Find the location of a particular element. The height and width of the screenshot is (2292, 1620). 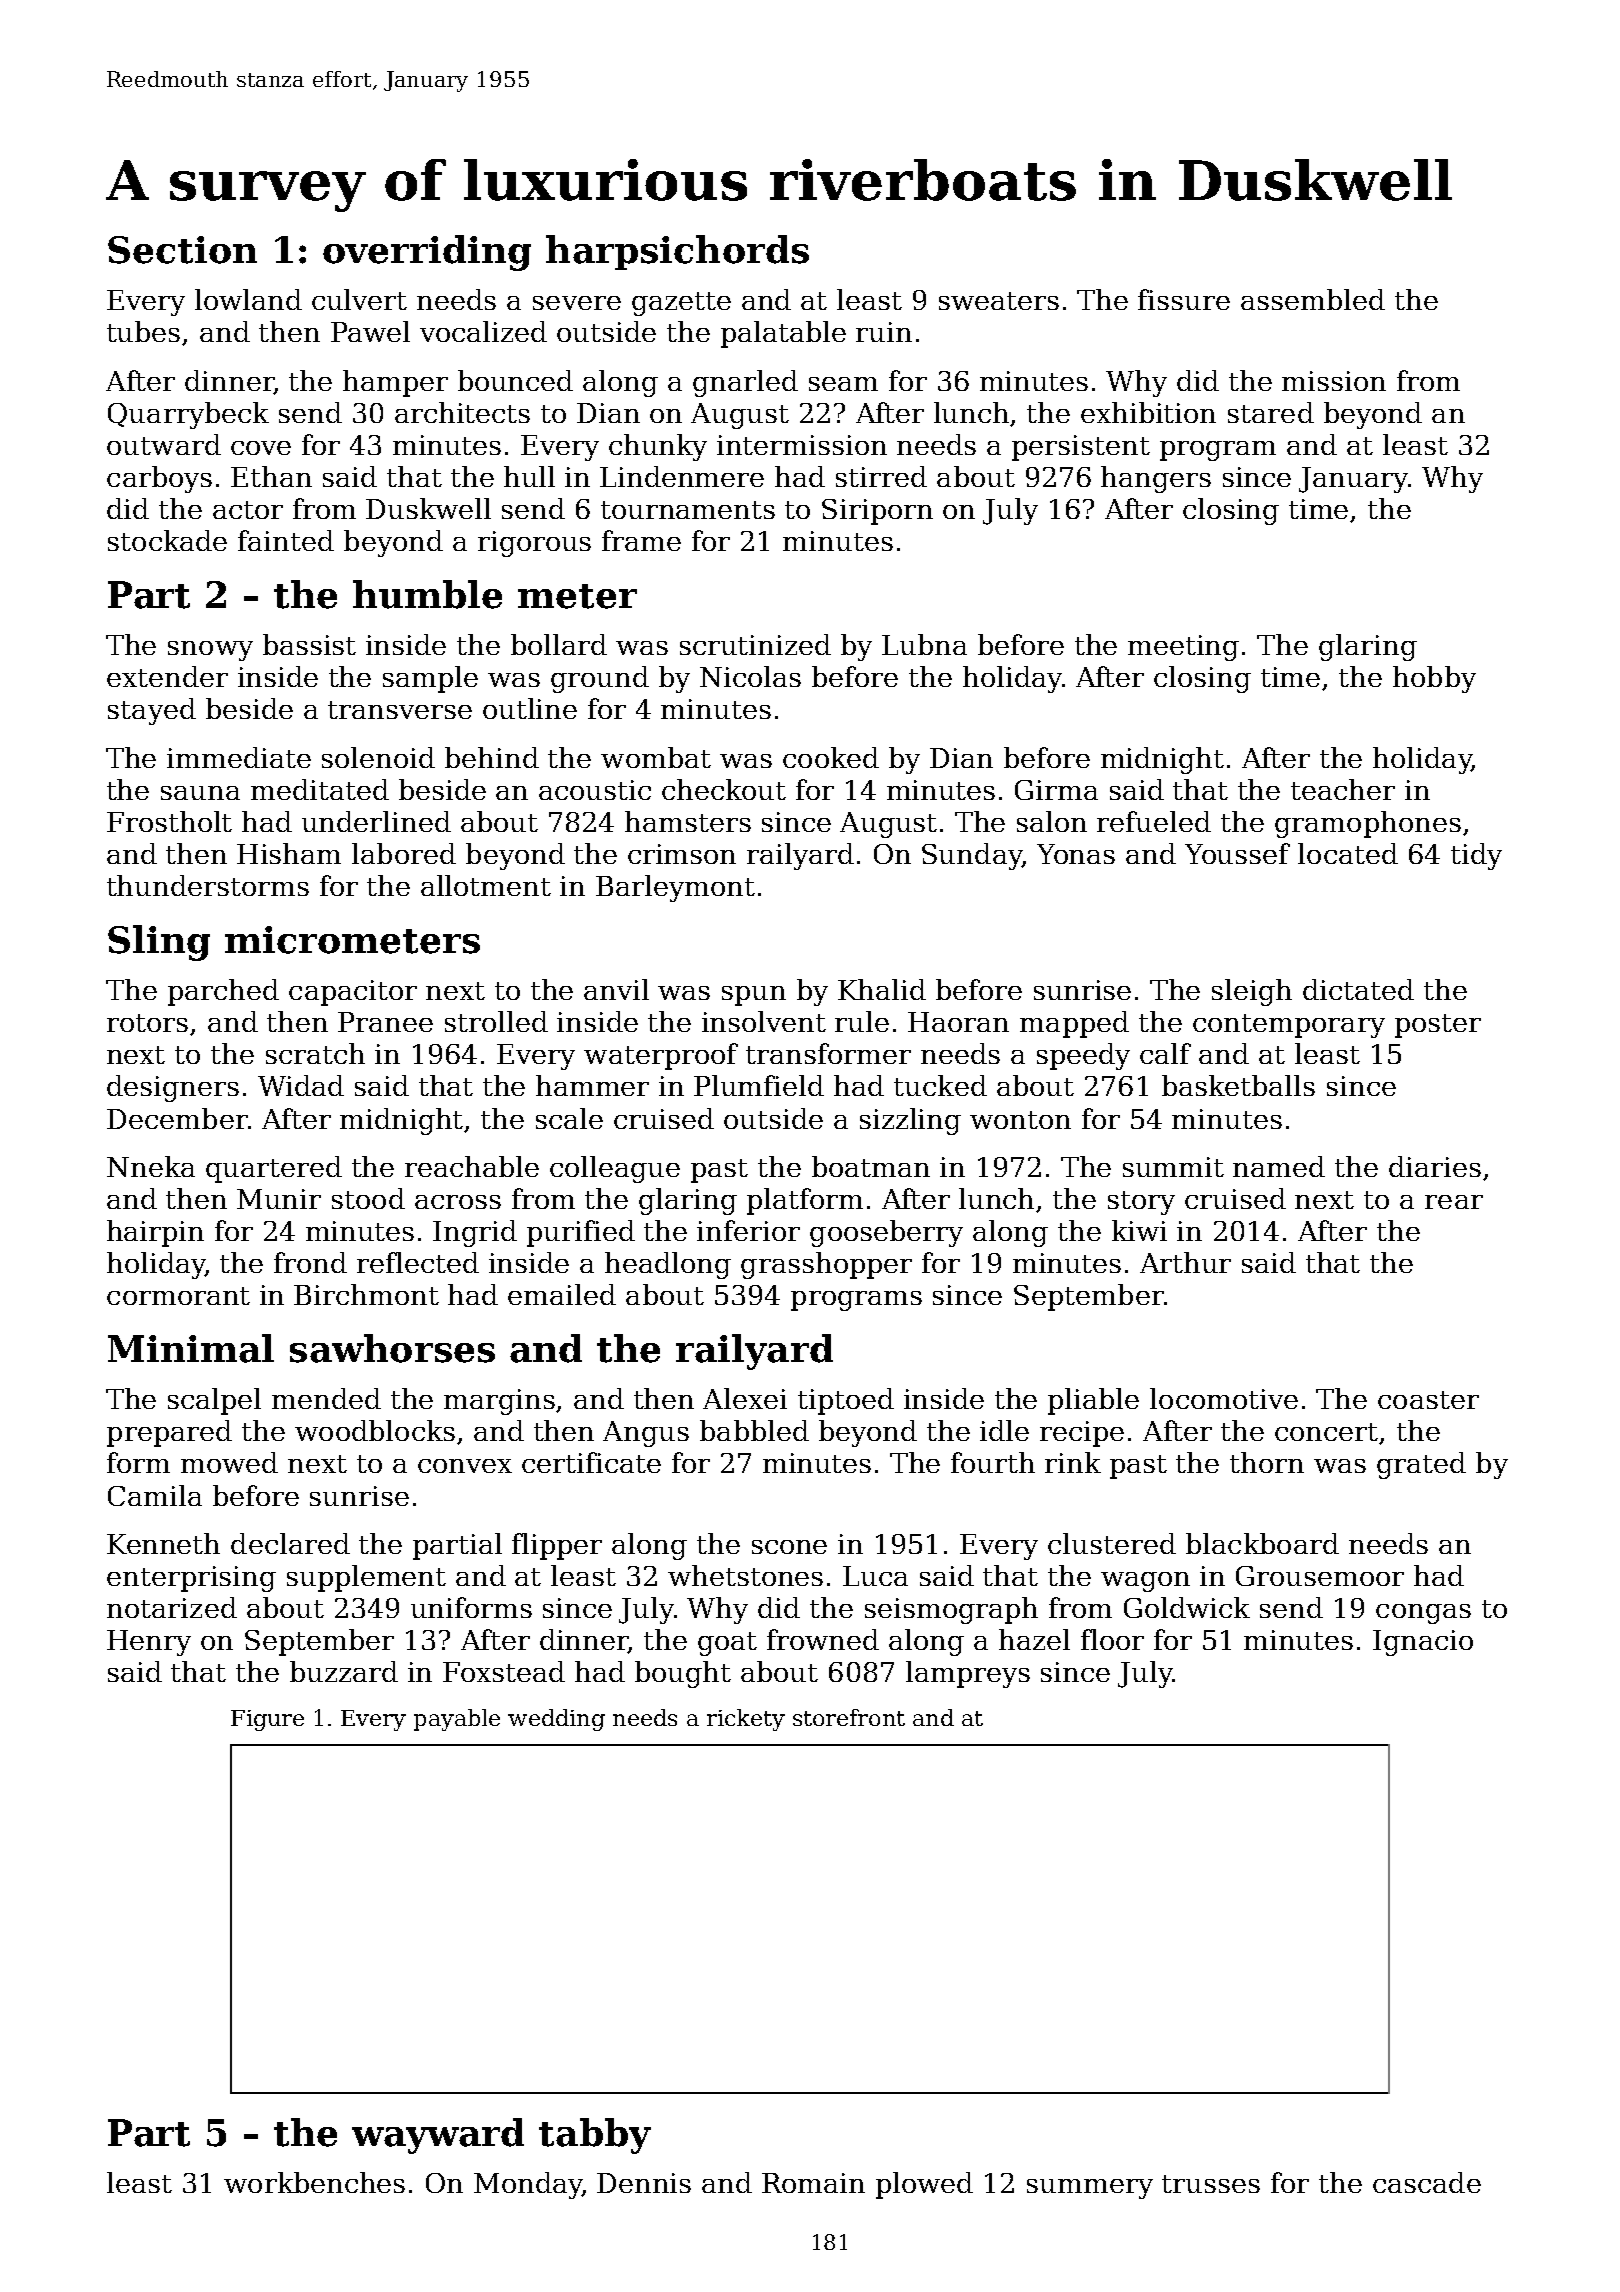

stared is located at coordinates (1271, 412).
